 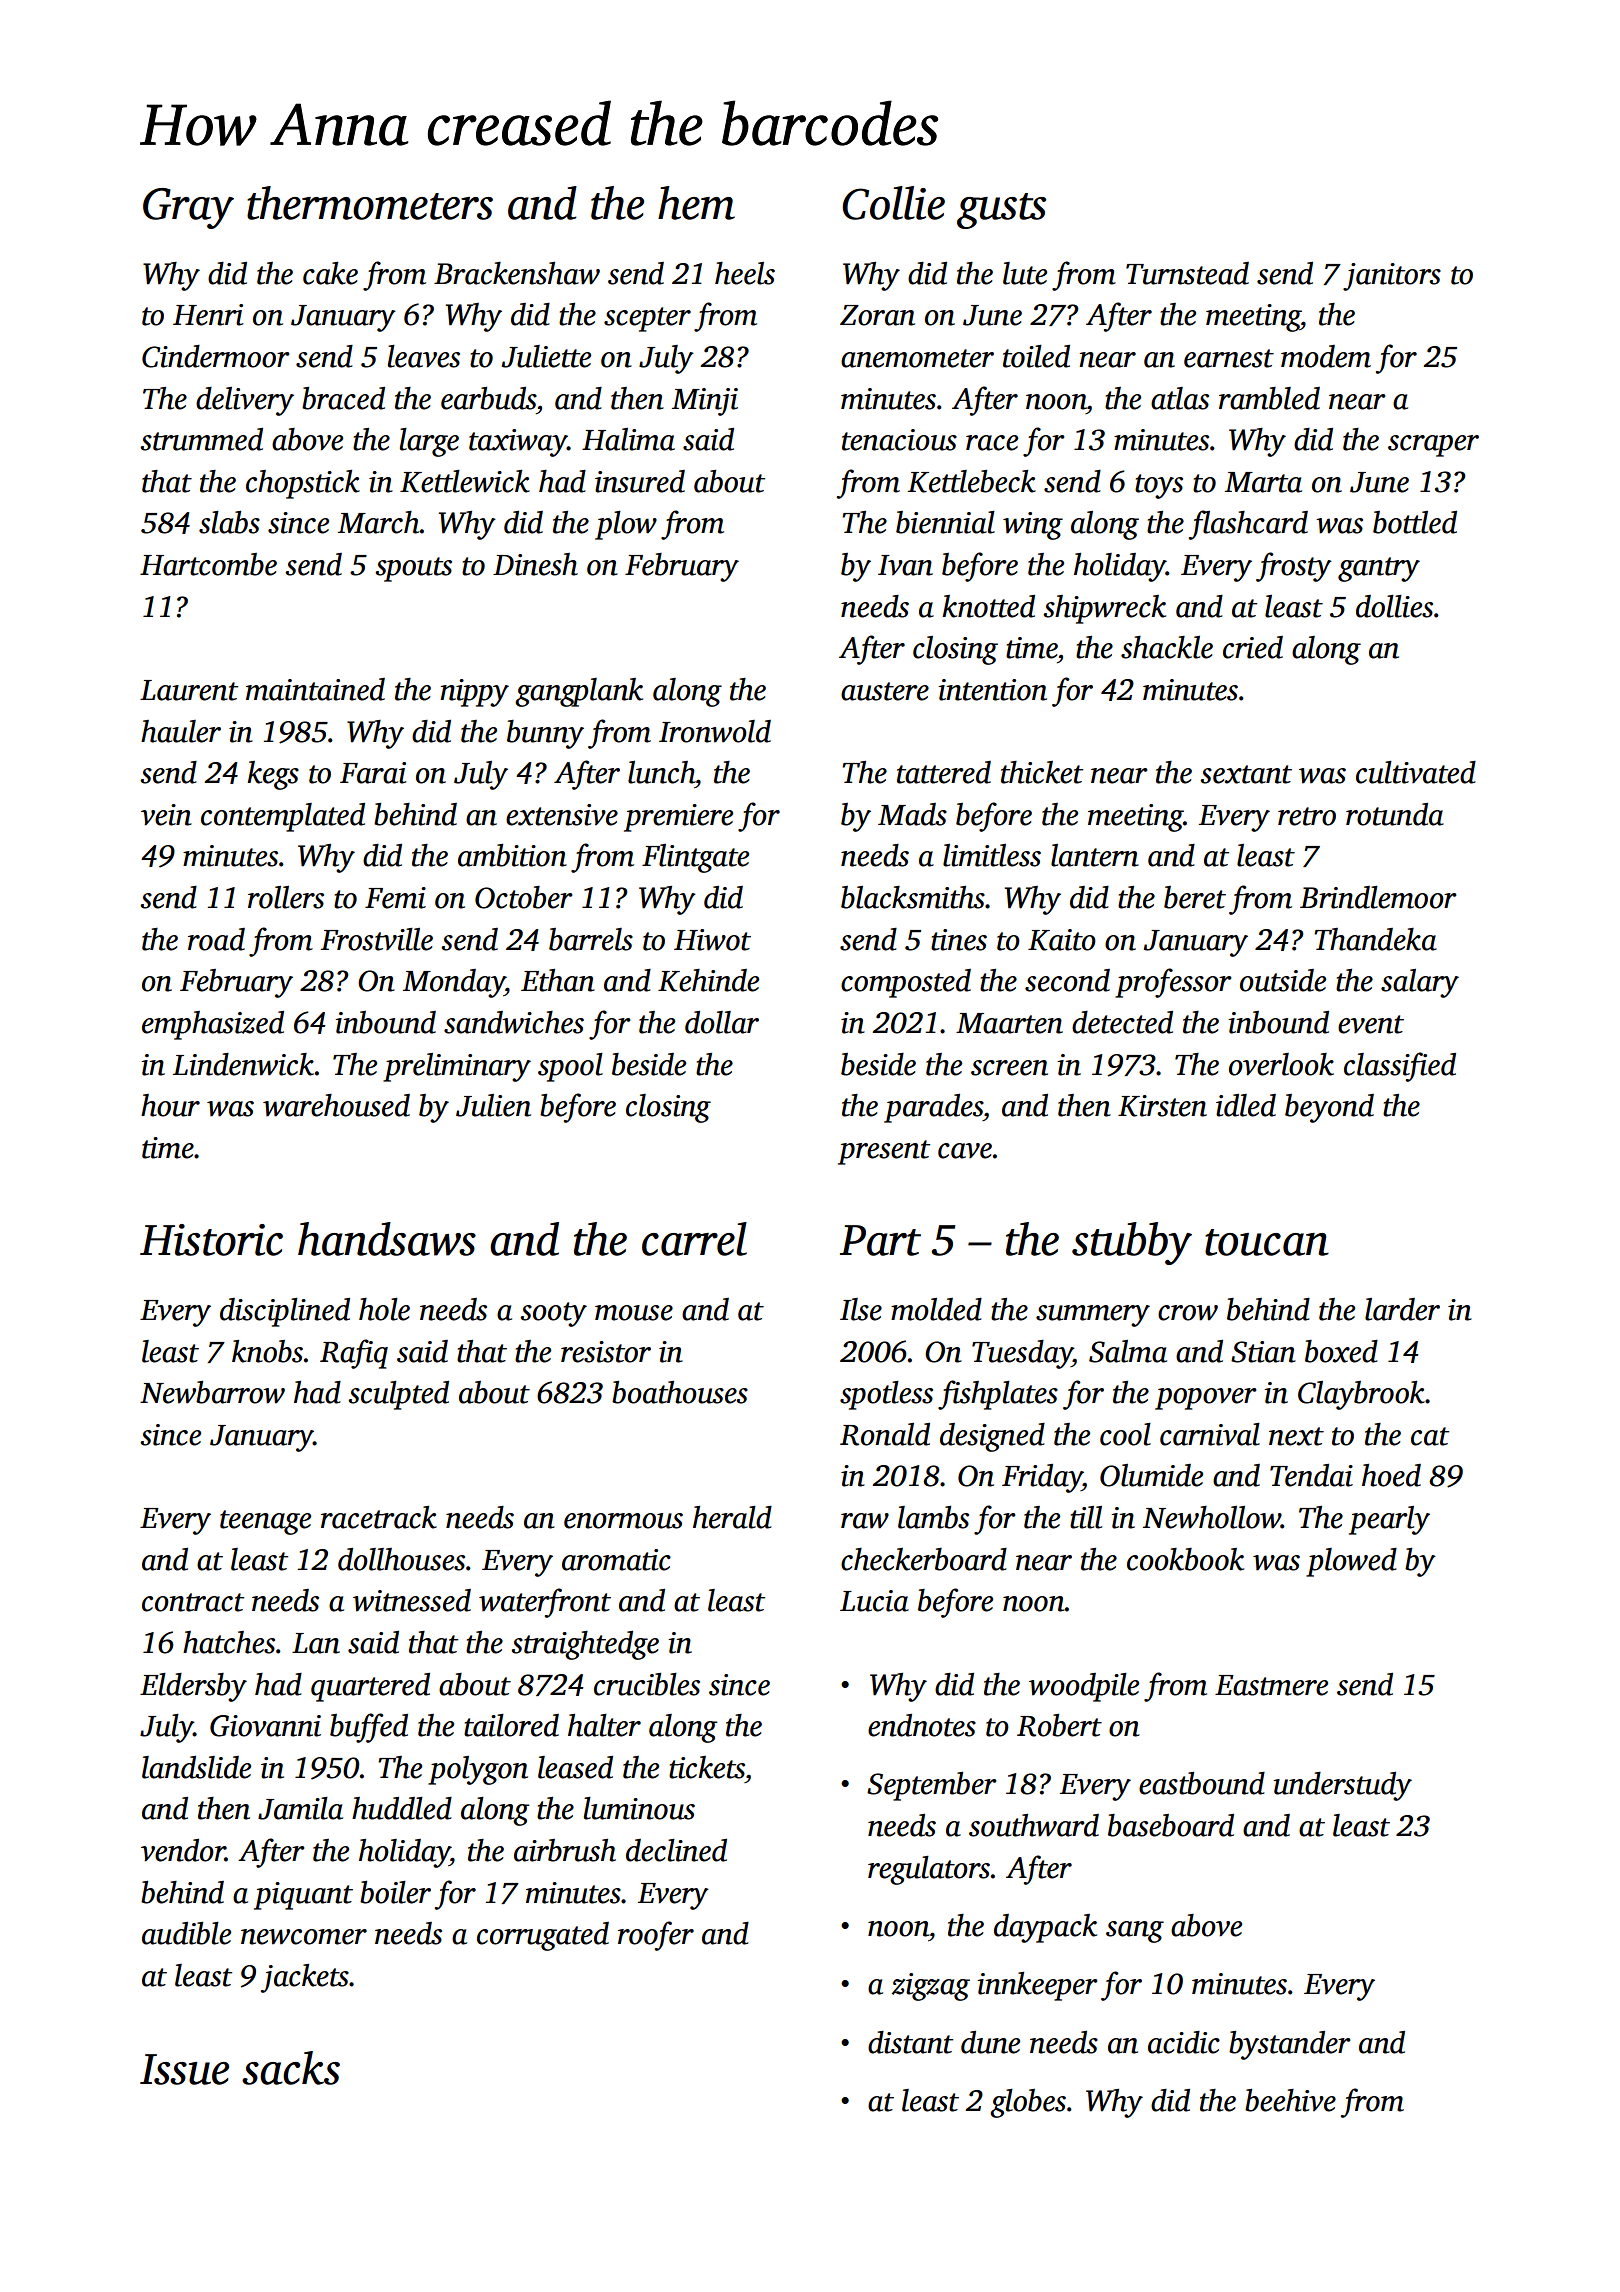 I want to click on cookbook, so click(x=1185, y=1559).
